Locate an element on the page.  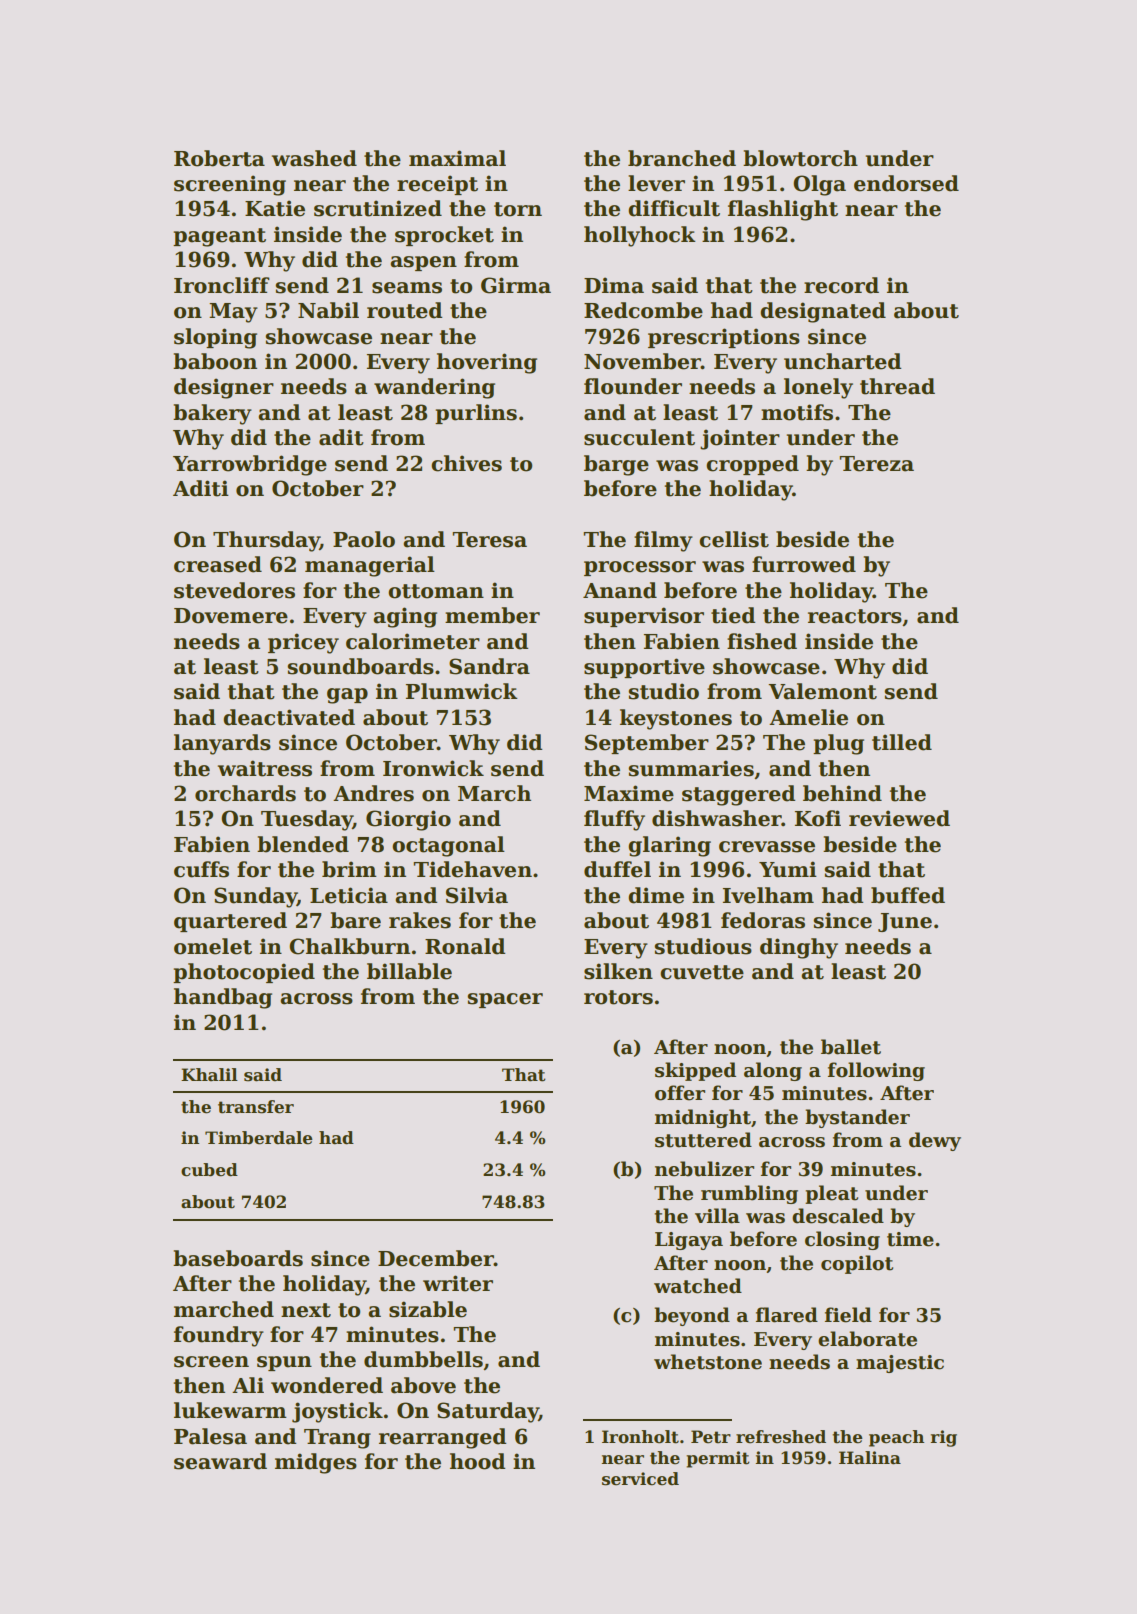
spacer is located at coordinates (505, 1000).
